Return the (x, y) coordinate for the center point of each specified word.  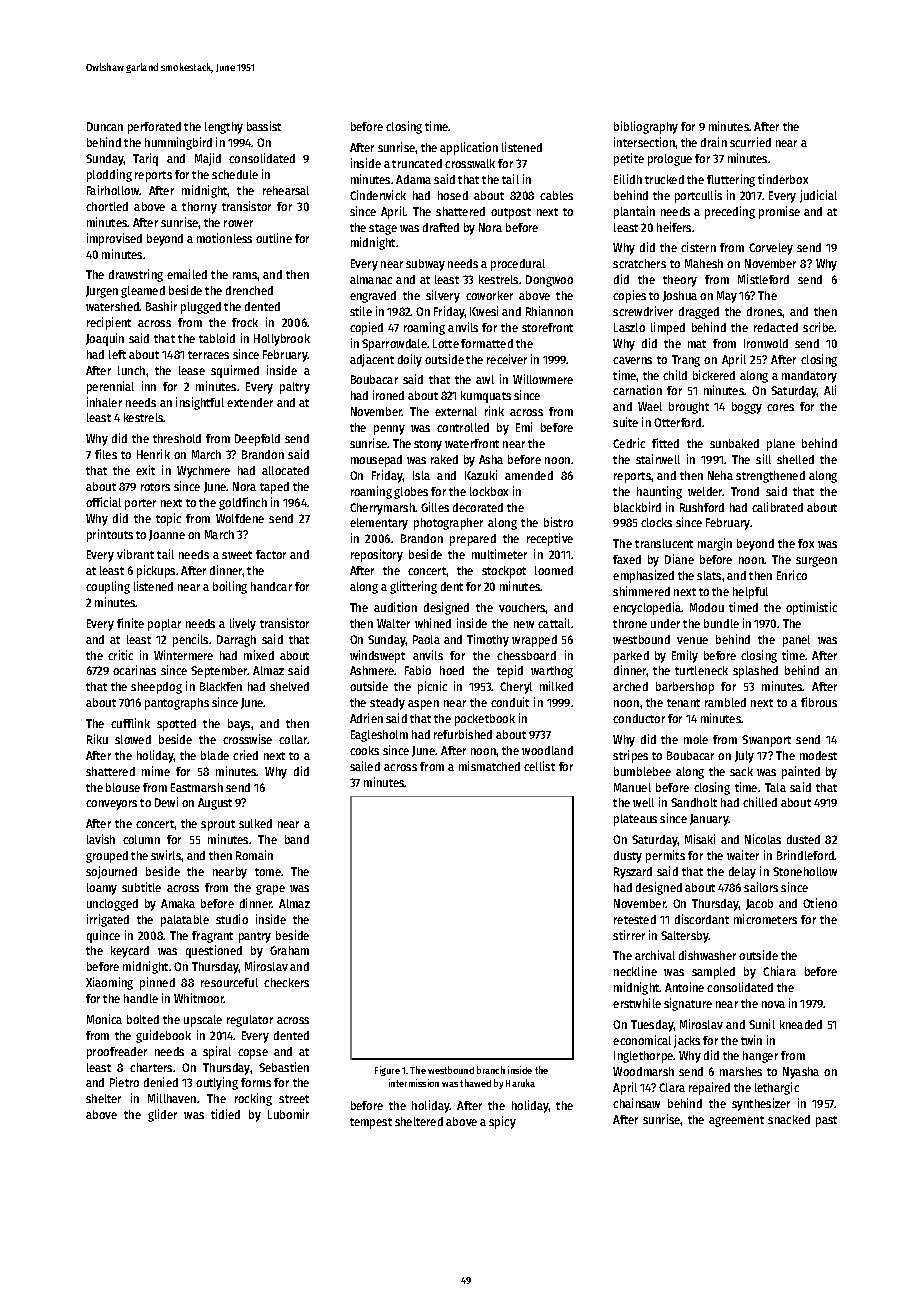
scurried (750, 142)
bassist (264, 126)
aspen (423, 705)
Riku (97, 739)
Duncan (105, 126)
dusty (628, 857)
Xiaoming (109, 983)
